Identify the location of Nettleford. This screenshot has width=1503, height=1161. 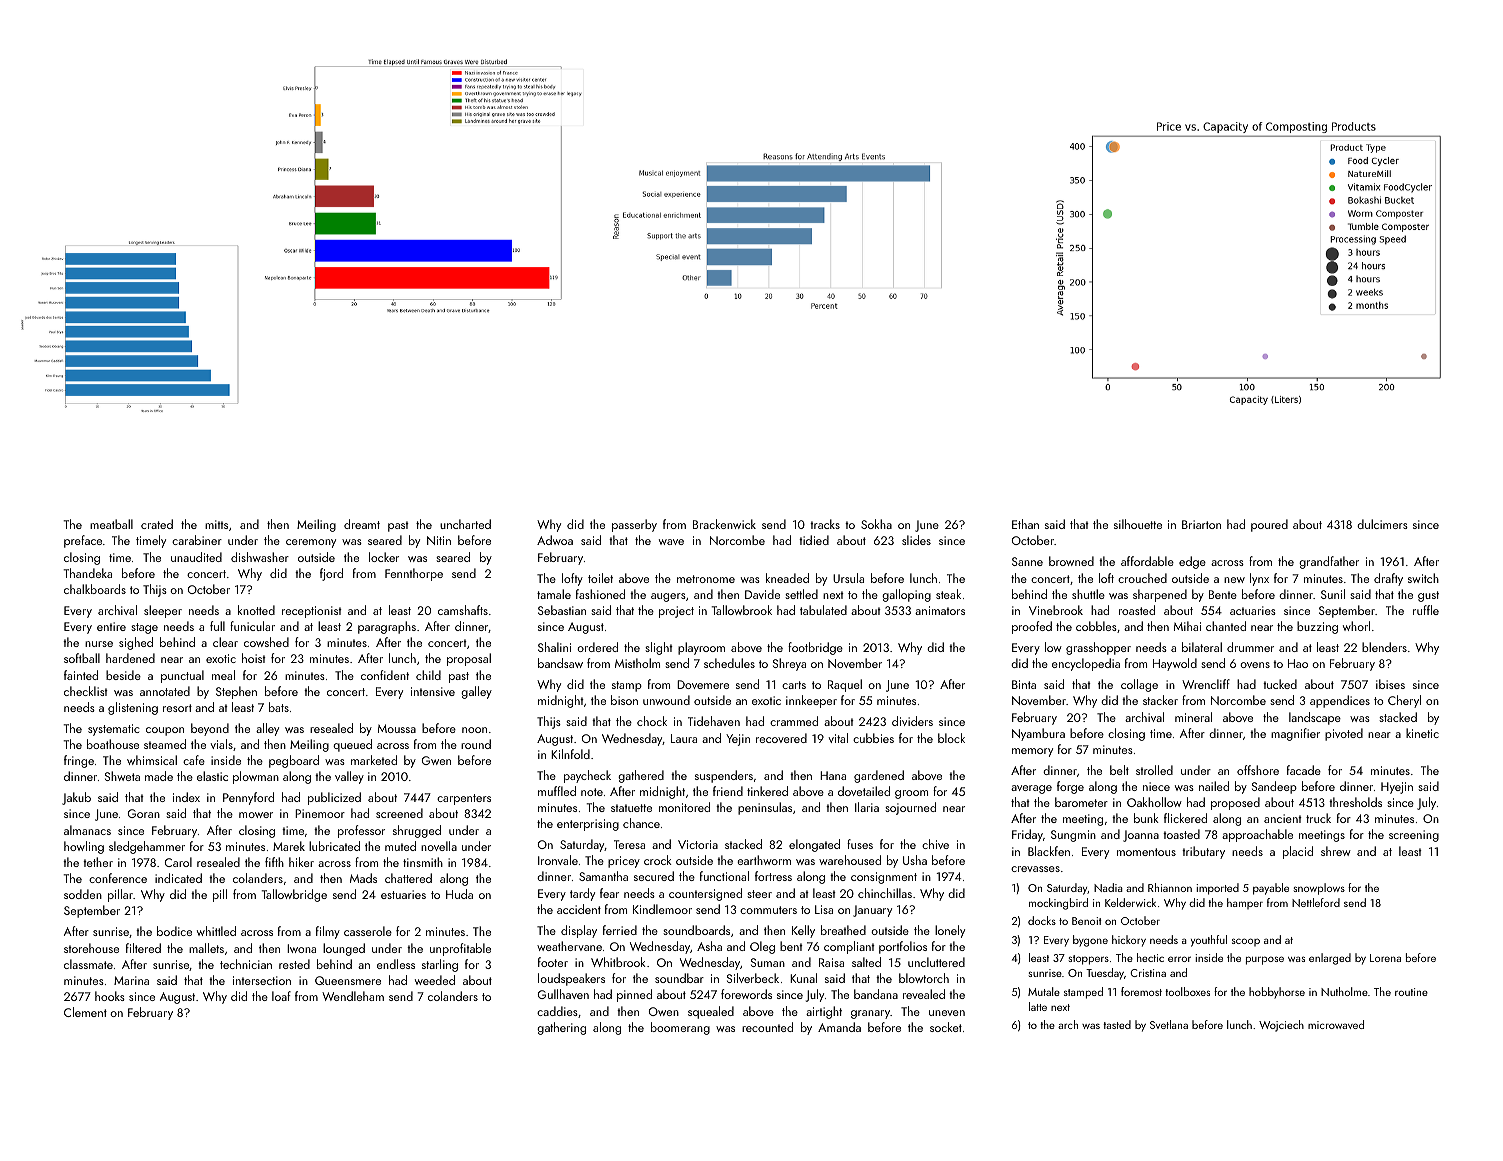
(1316, 902).
